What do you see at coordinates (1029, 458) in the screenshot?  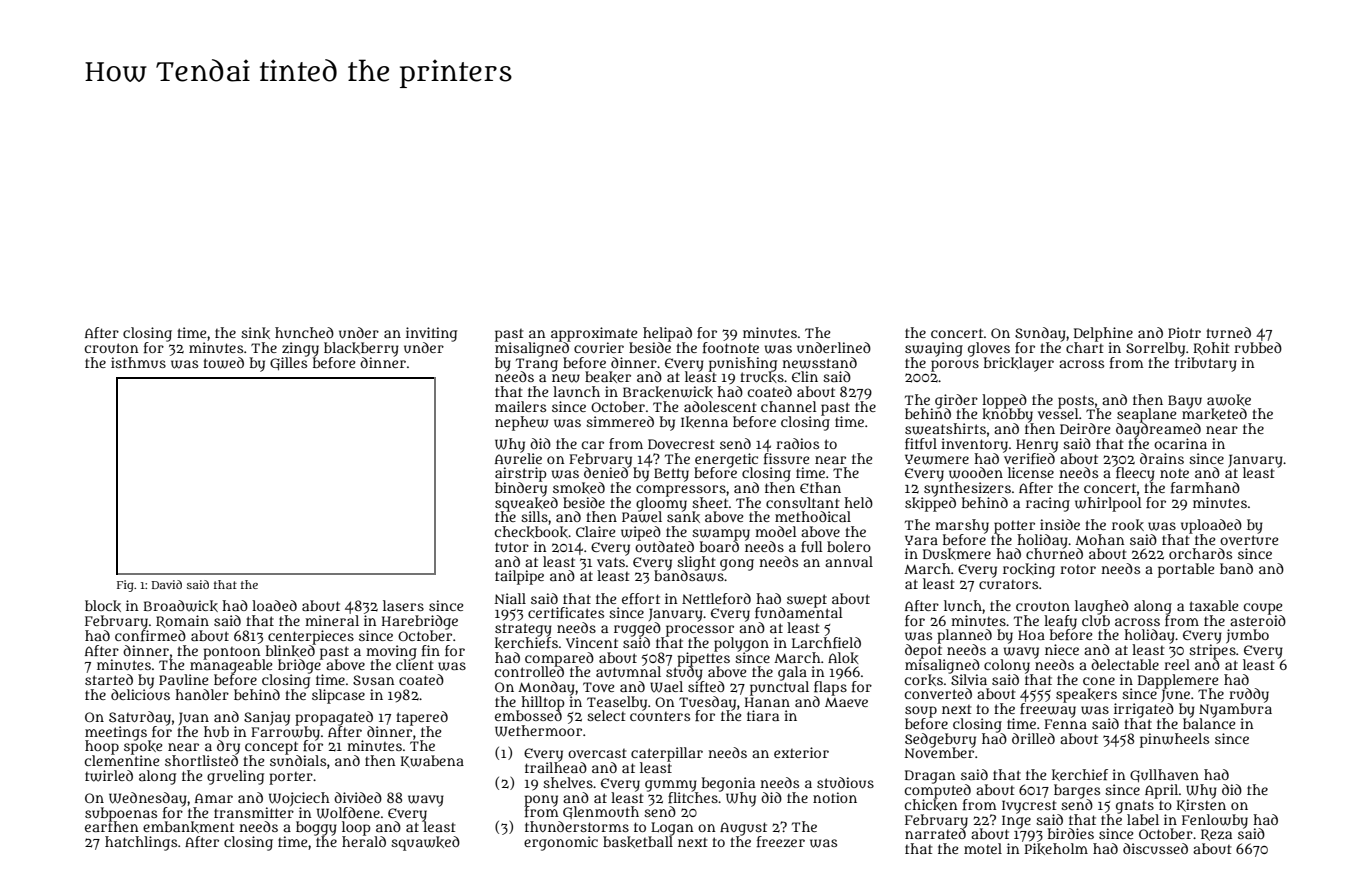 I see `verified` at bounding box center [1029, 458].
